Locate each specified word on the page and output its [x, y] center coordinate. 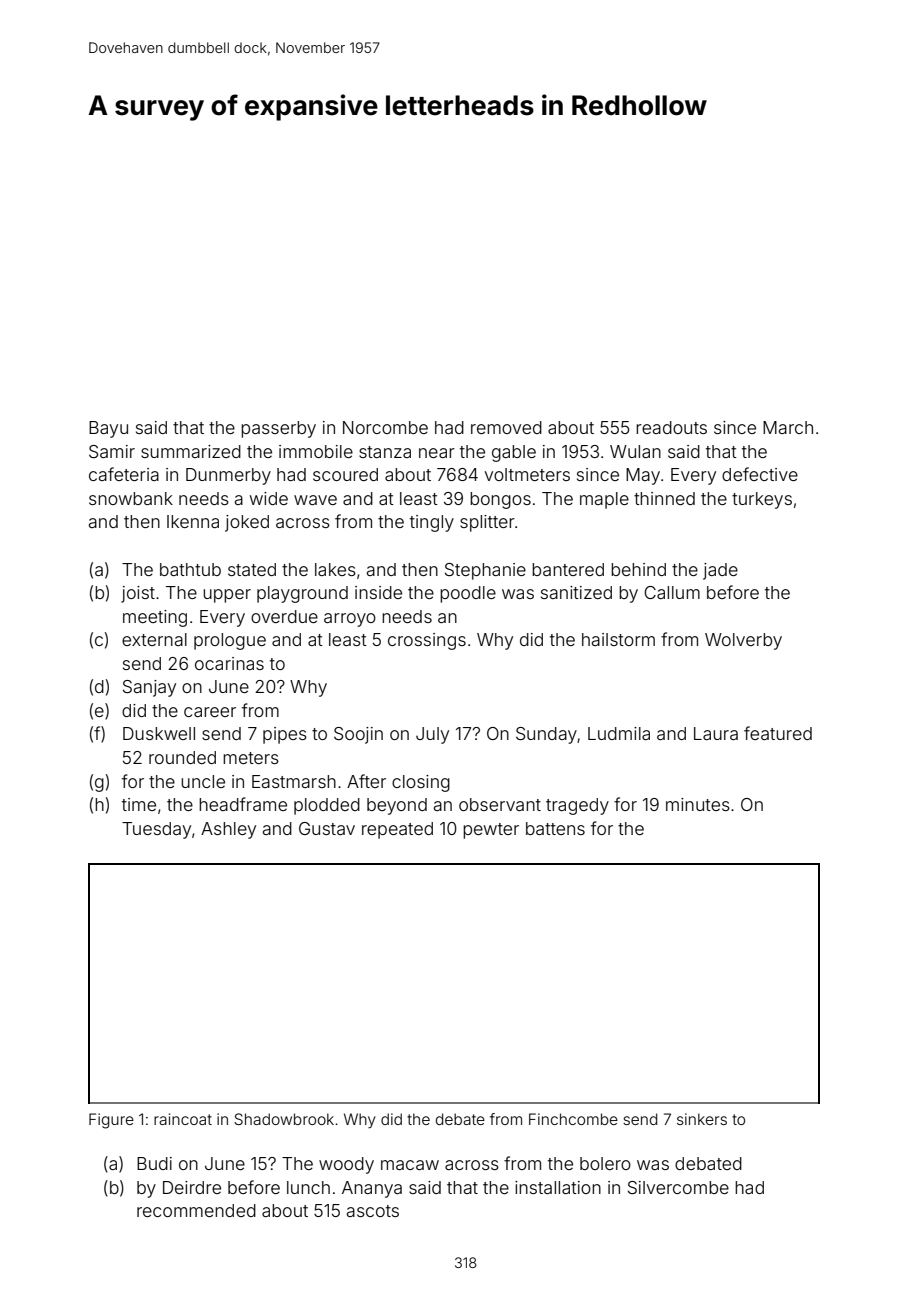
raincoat [183, 1119]
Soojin [358, 735]
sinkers [702, 1119]
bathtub [190, 569]
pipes [285, 735]
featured [778, 733]
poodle [468, 594]
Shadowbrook [284, 1119]
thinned [664, 498]
